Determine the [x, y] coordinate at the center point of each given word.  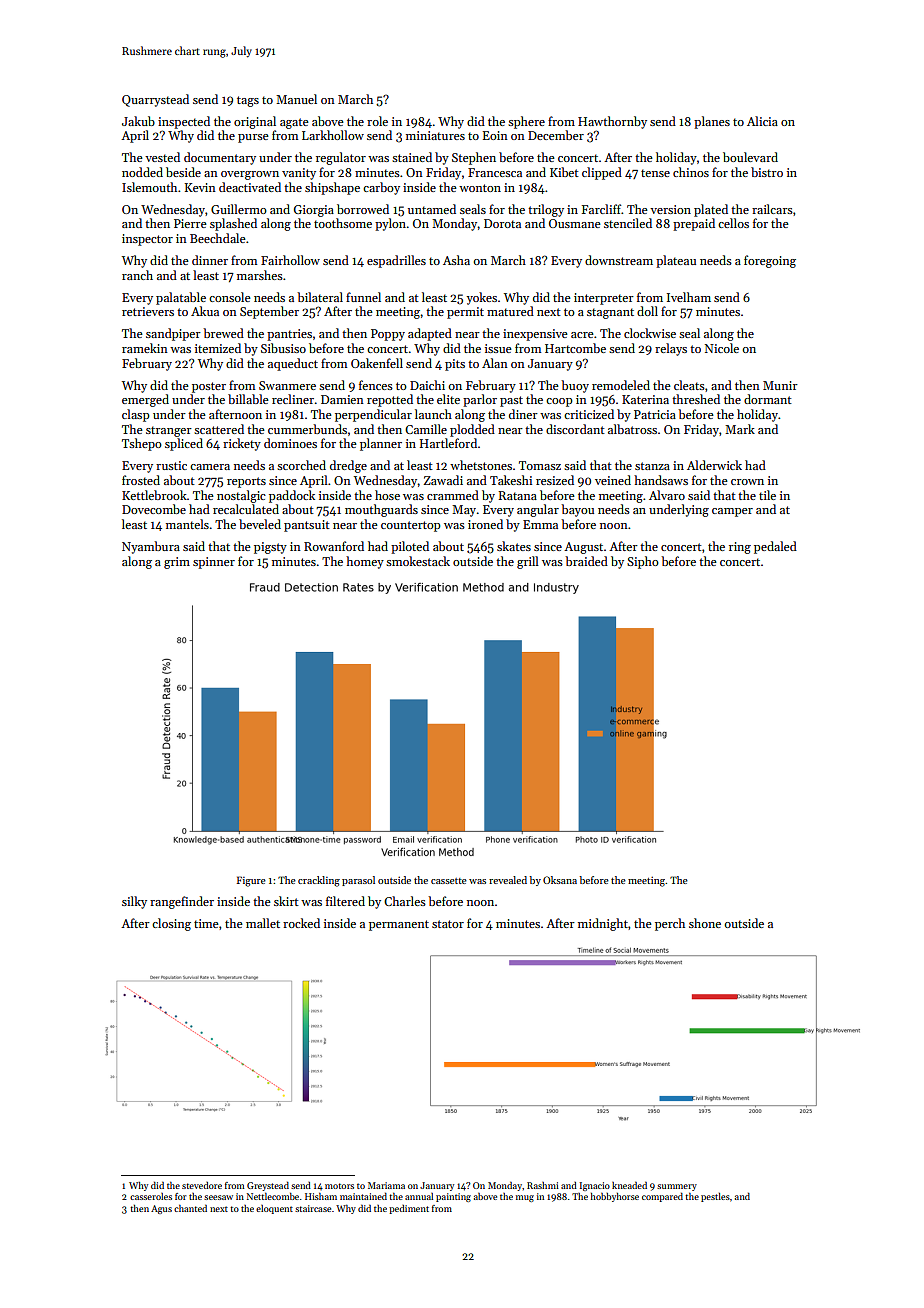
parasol [358, 881]
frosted [141, 480]
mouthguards [381, 510]
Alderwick [714, 465]
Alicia [762, 121]
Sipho [643, 562]
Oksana [560, 880]
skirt [286, 901]
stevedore [202, 1185]
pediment [409, 1209]
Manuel [296, 99]
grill [528, 562]
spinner [214, 563]
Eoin [495, 135]
